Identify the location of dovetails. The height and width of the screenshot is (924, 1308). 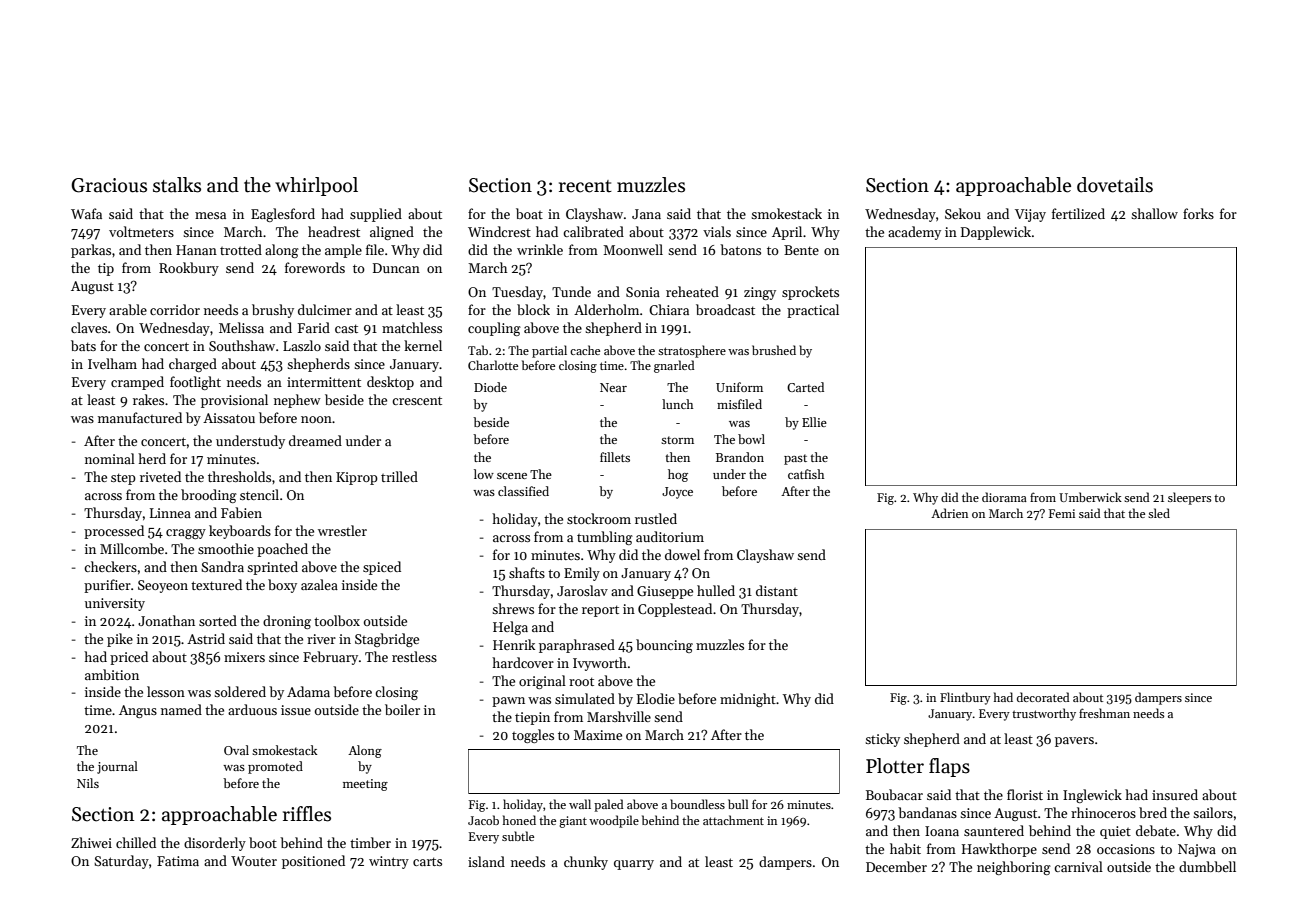
(1115, 185).
